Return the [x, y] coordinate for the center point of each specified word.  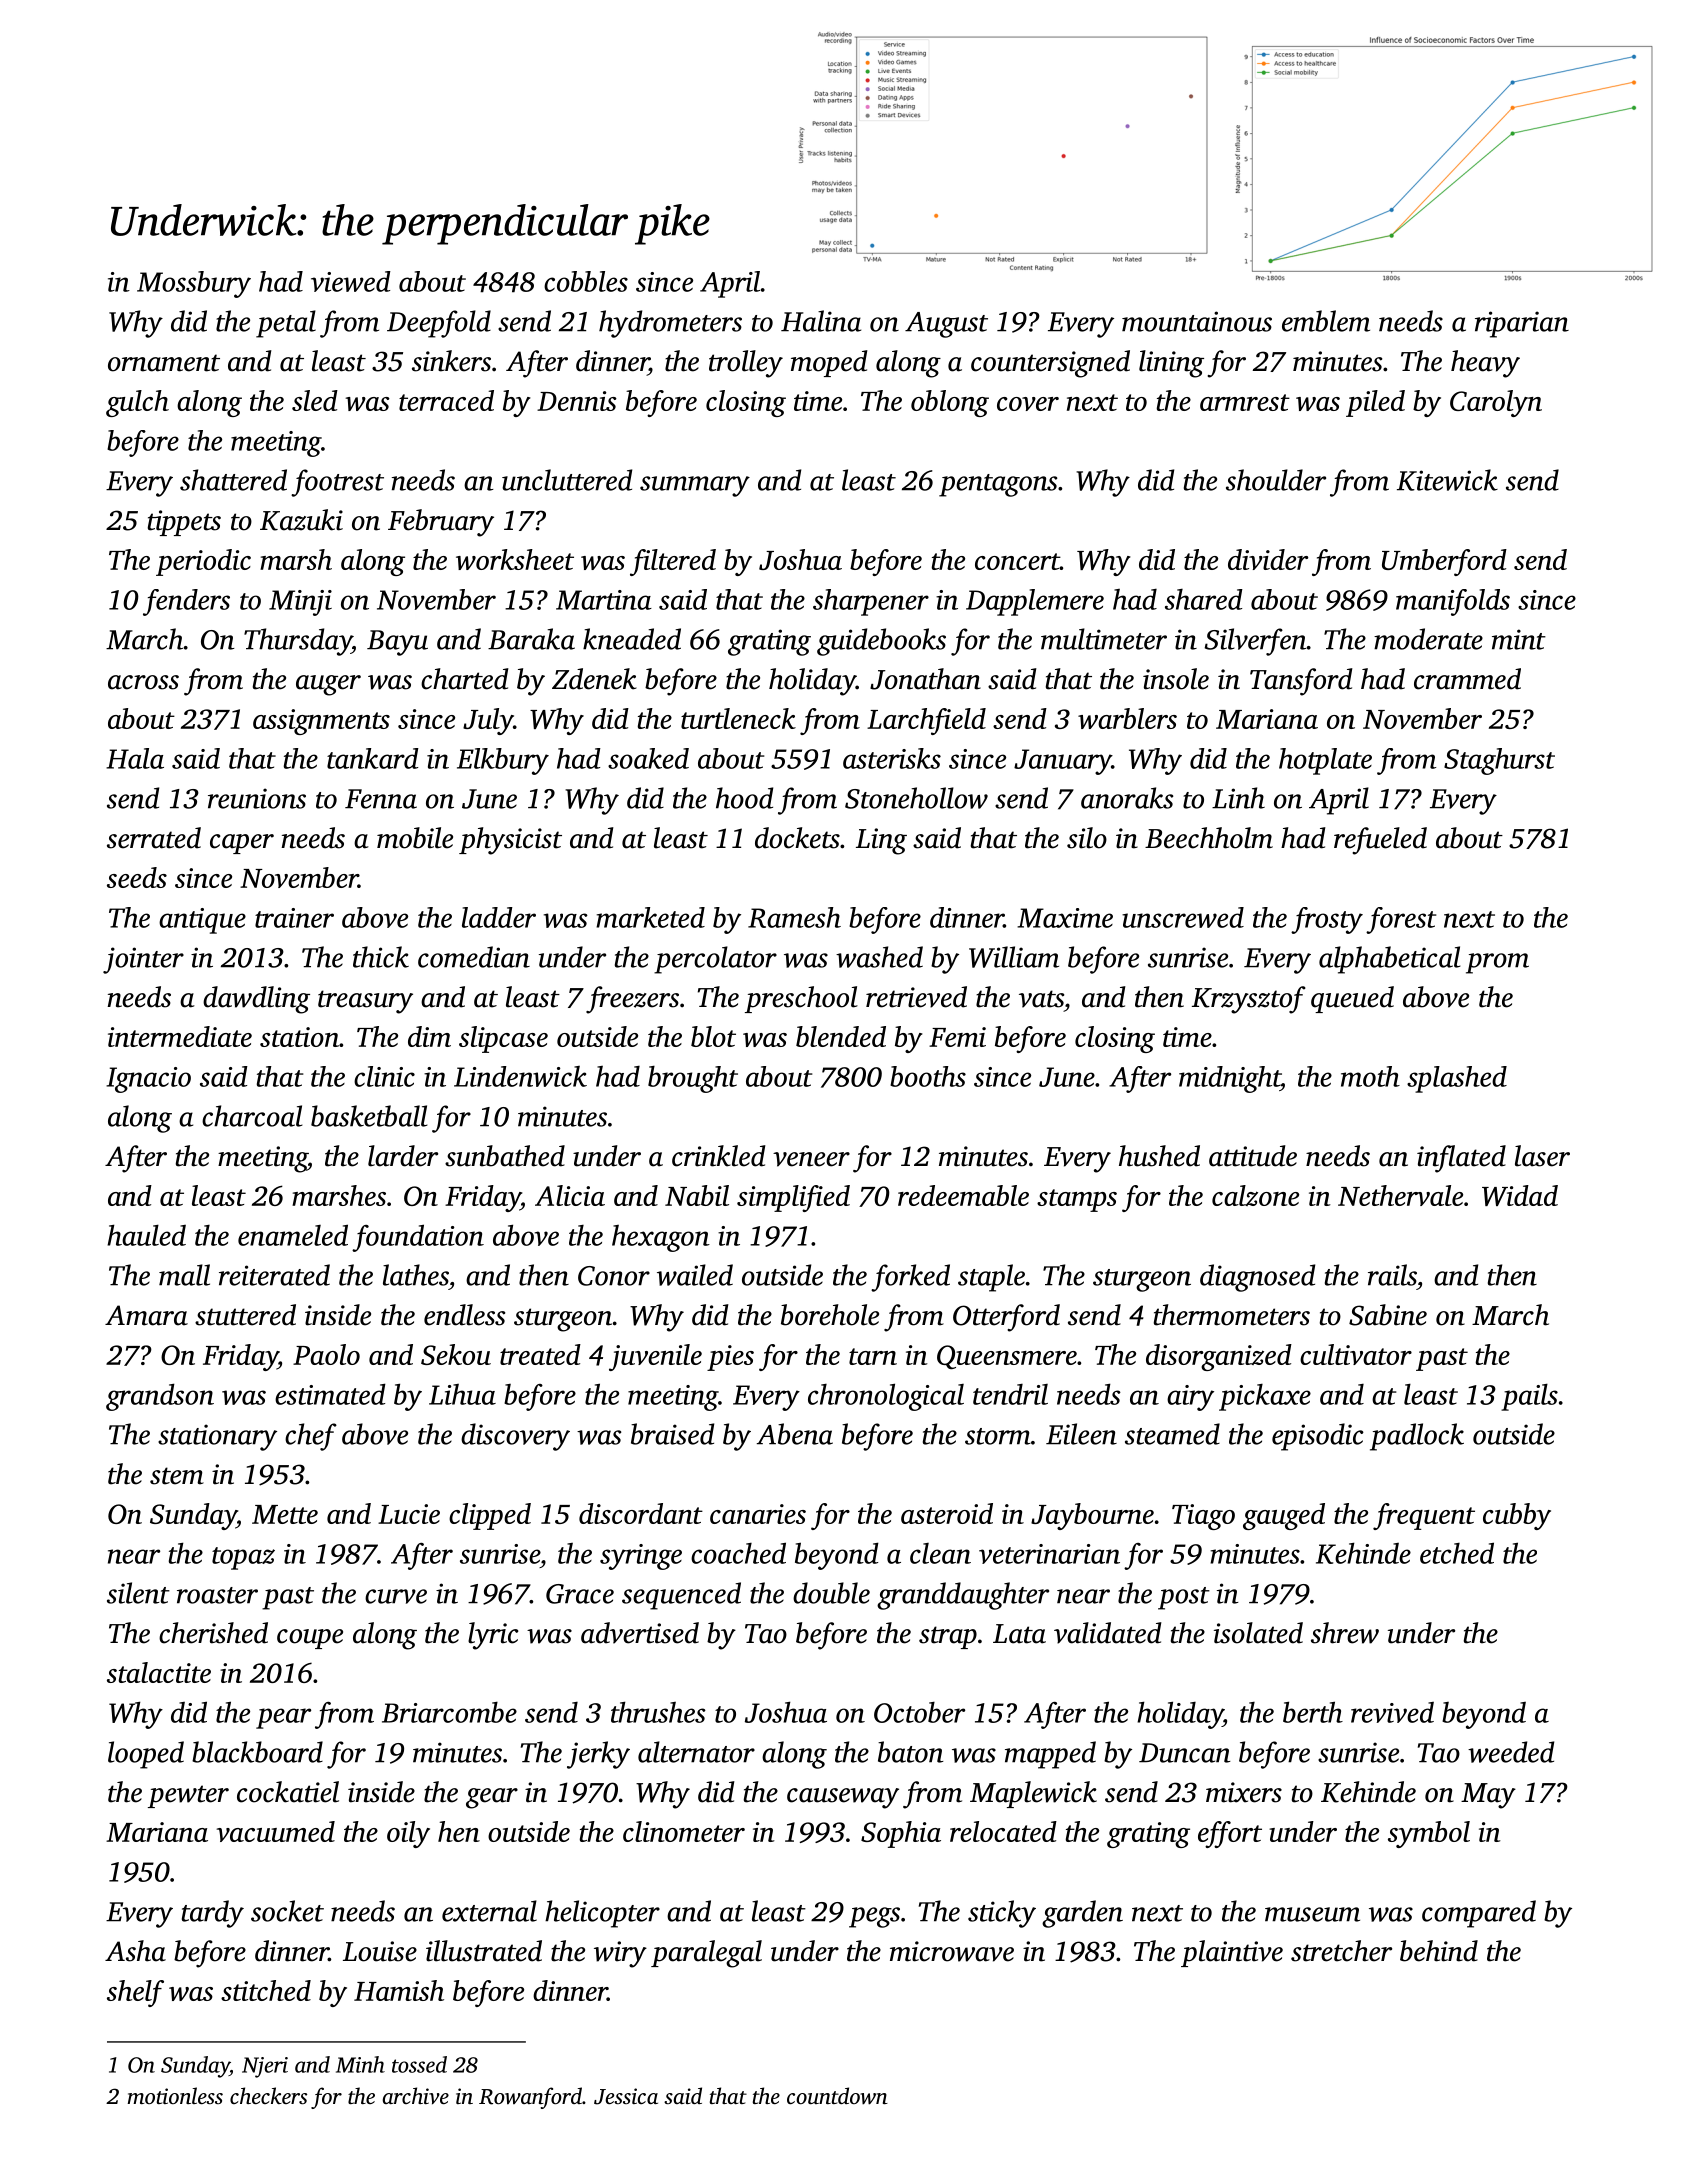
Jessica [626, 2096]
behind [1439, 1951]
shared [1204, 599]
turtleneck [738, 718]
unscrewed [1183, 917]
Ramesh [794, 917]
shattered [233, 480]
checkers [268, 2095]
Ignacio [148, 1080]
